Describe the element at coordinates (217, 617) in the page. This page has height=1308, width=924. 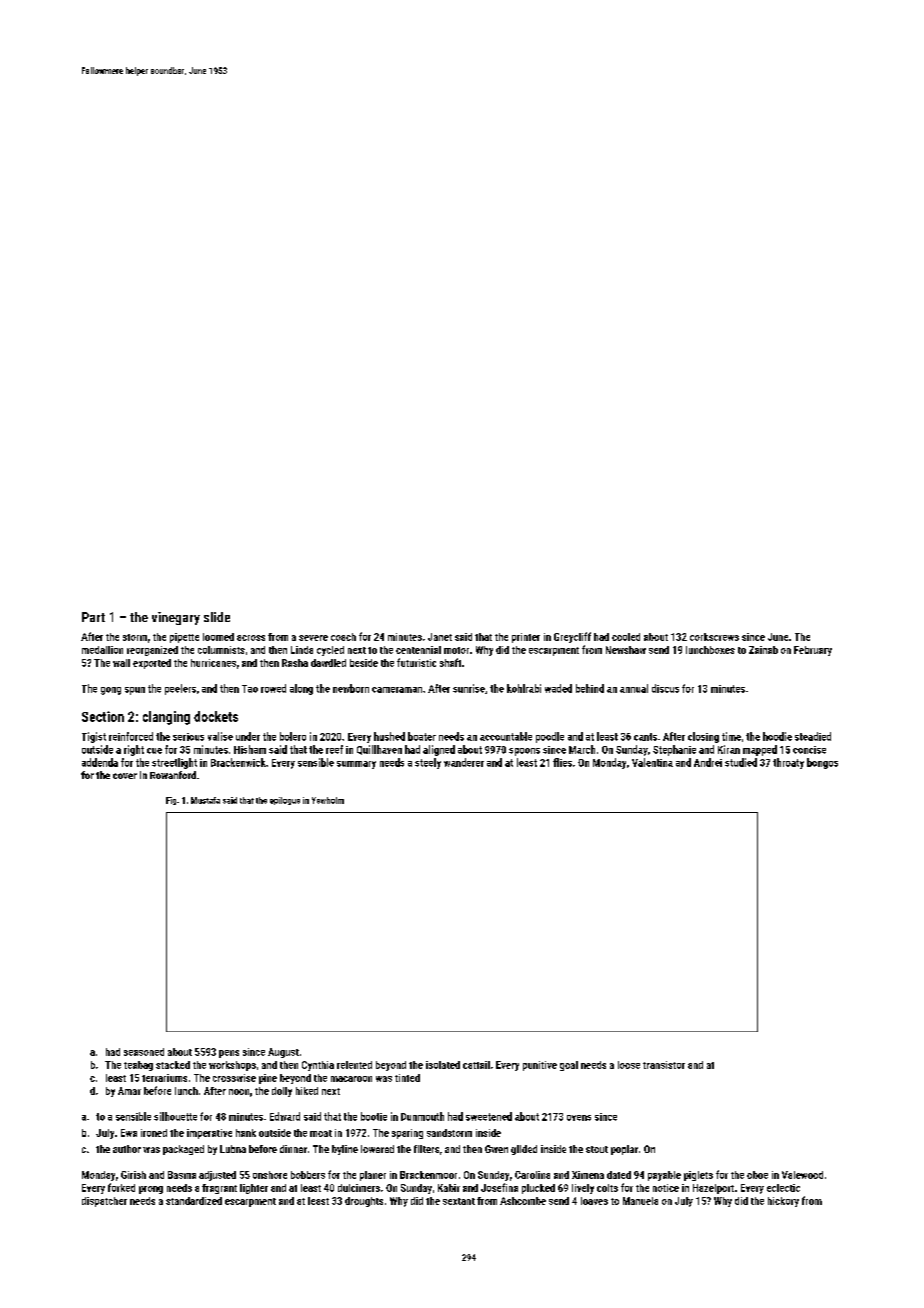
I see `slide` at that location.
